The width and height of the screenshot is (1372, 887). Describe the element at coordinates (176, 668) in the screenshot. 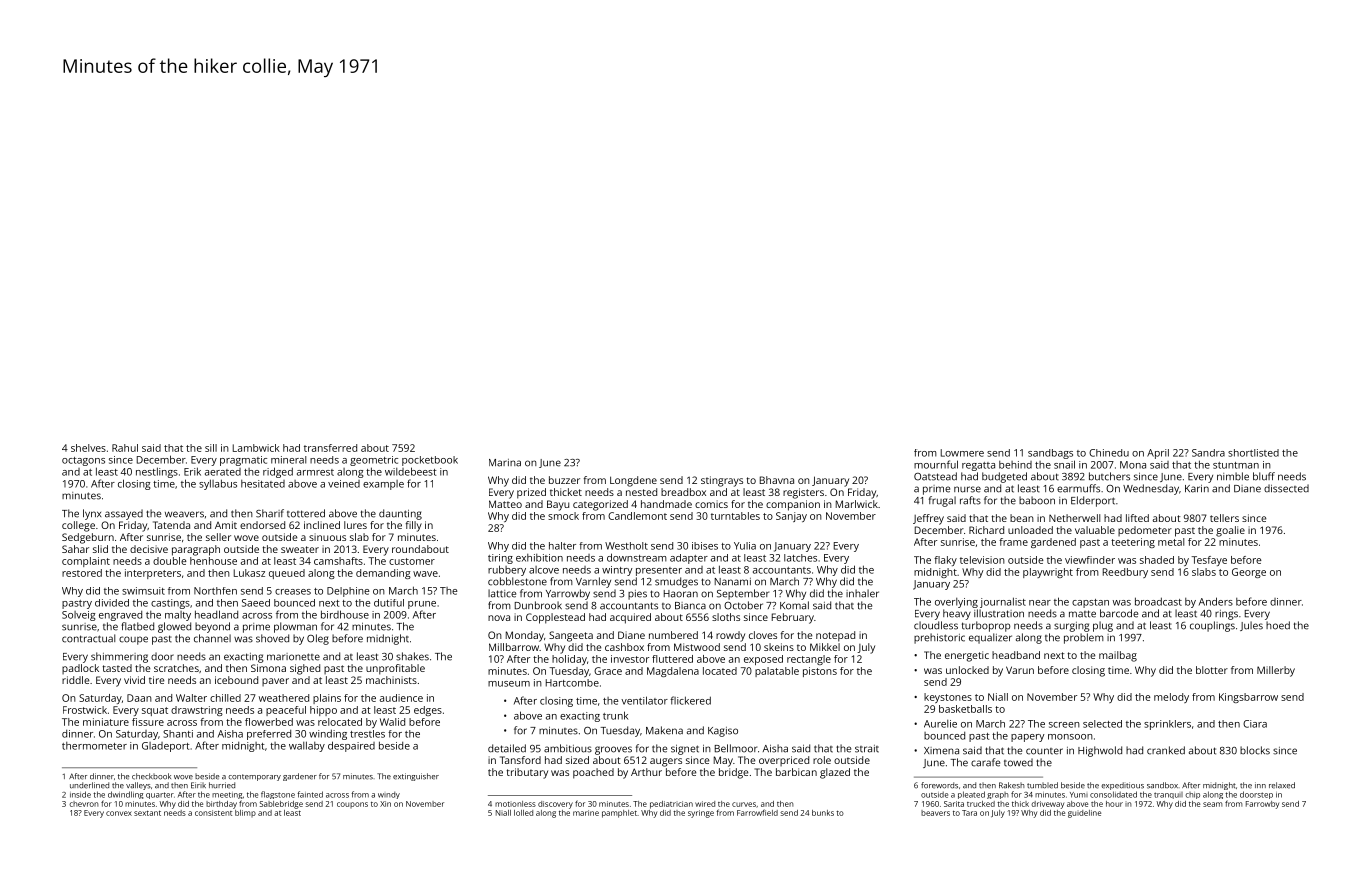

I see `scratches` at that location.
